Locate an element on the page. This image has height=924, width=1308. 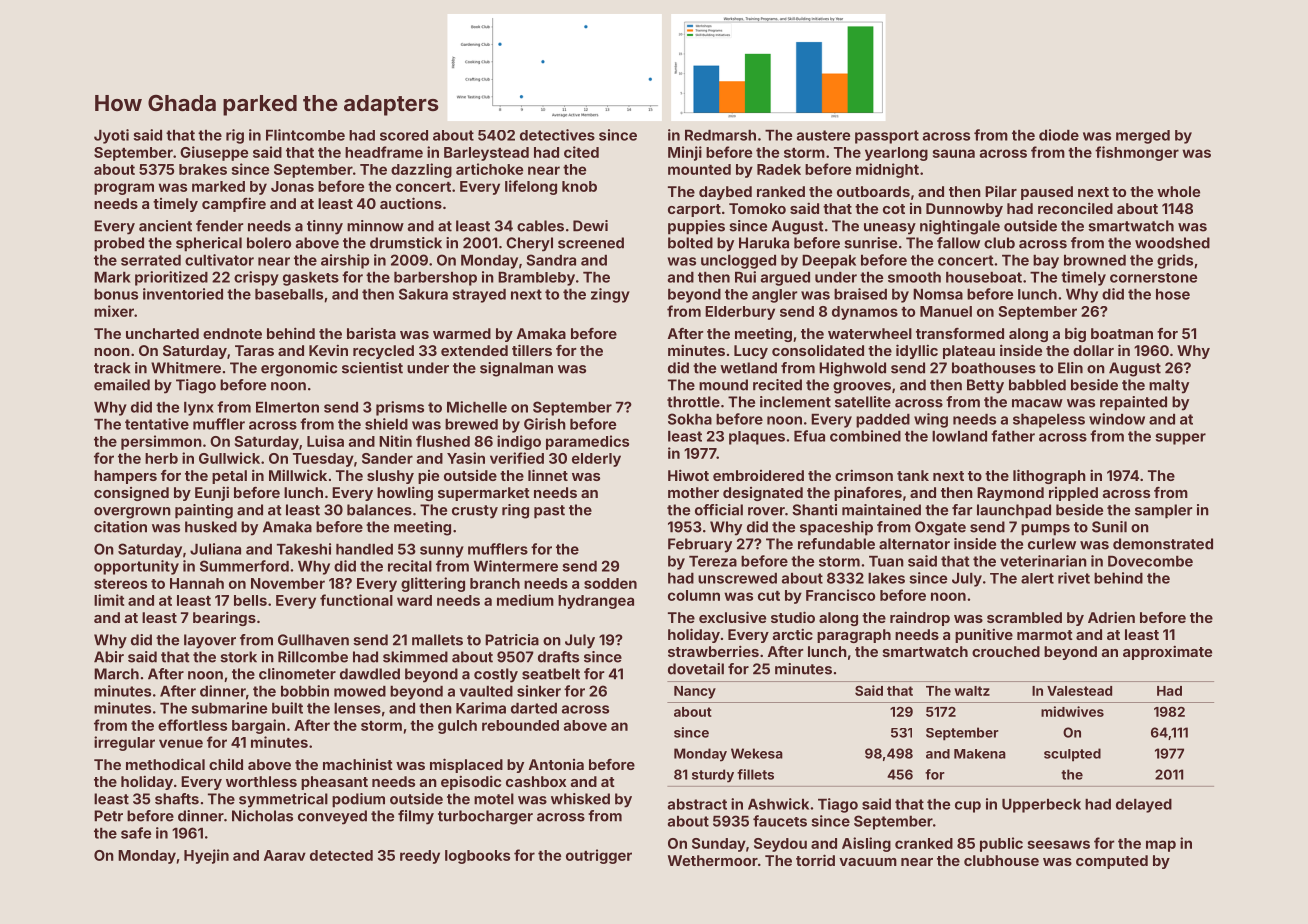
venue is located at coordinates (181, 743).
